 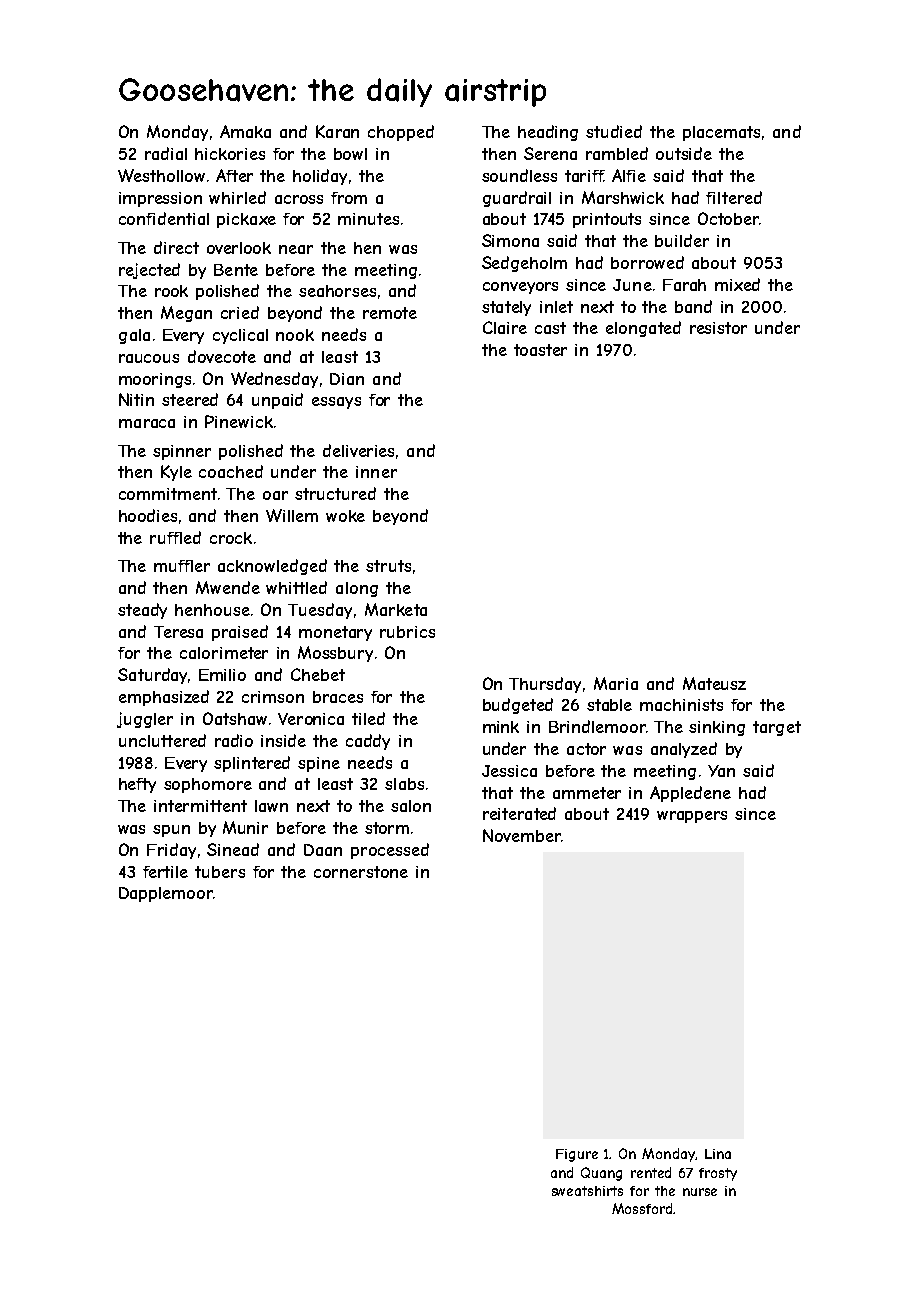 I want to click on Amaka, so click(x=245, y=131).
